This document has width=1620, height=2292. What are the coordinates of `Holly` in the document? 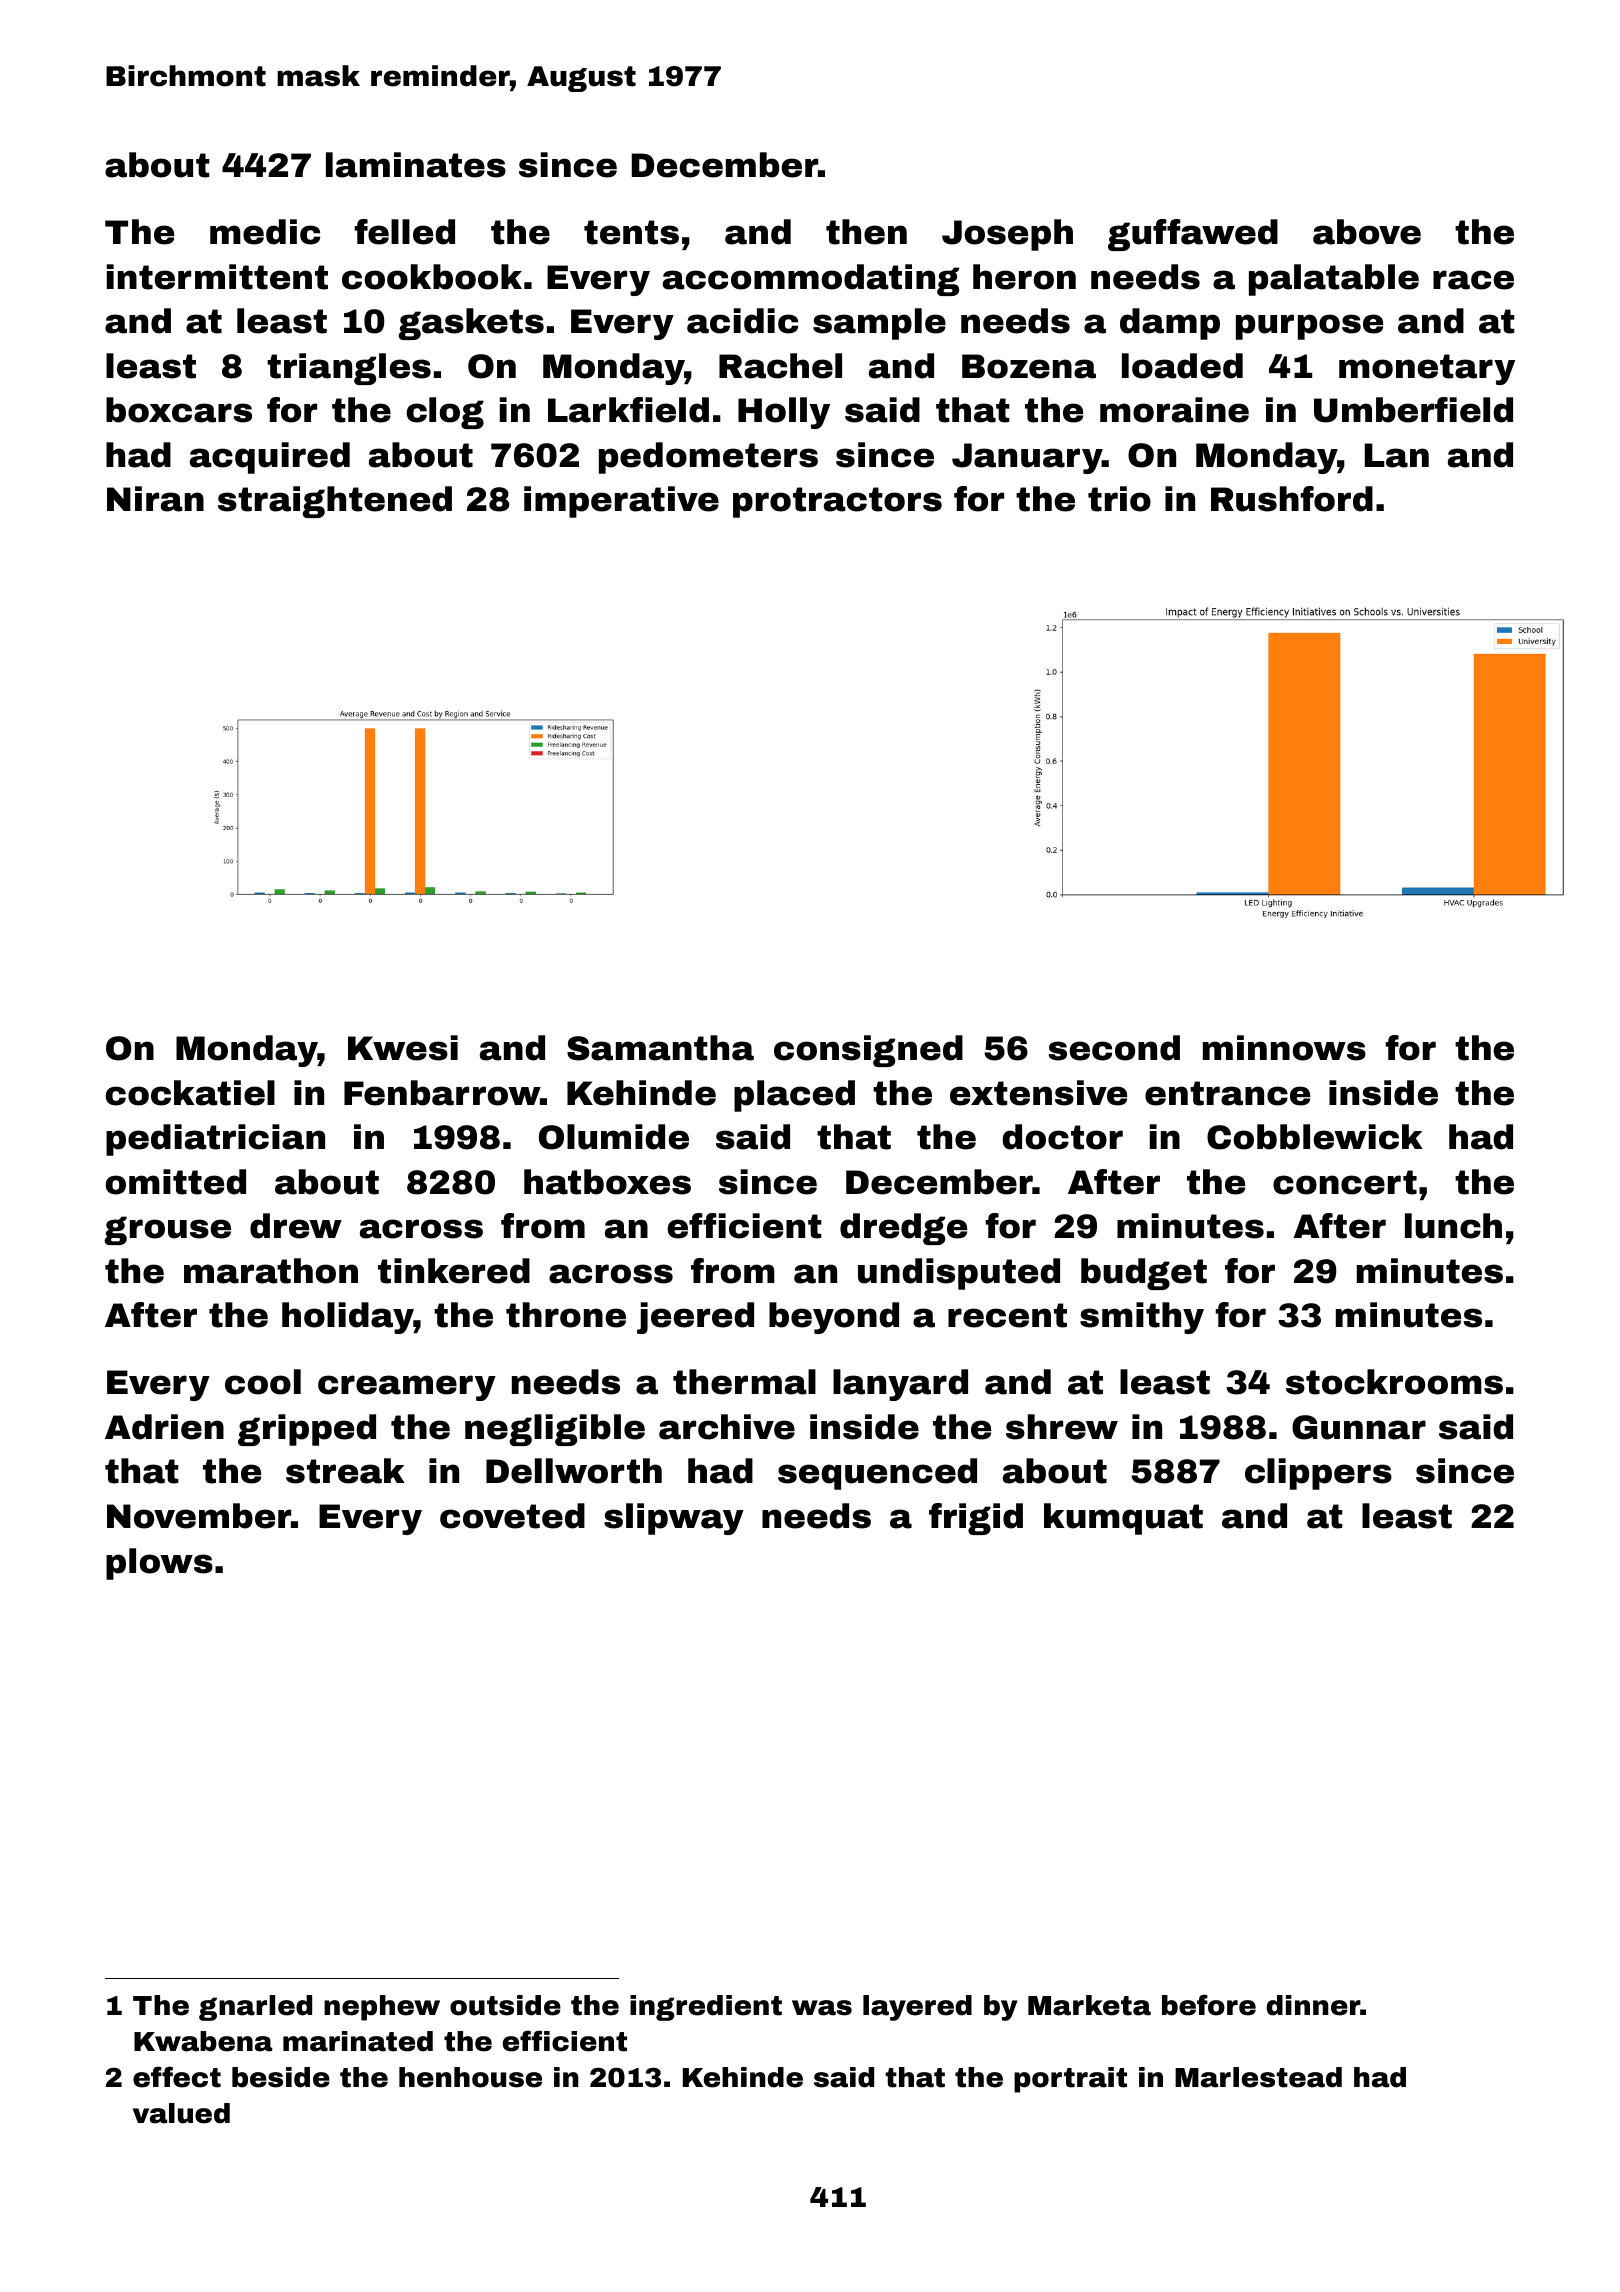 It's located at (784, 413).
